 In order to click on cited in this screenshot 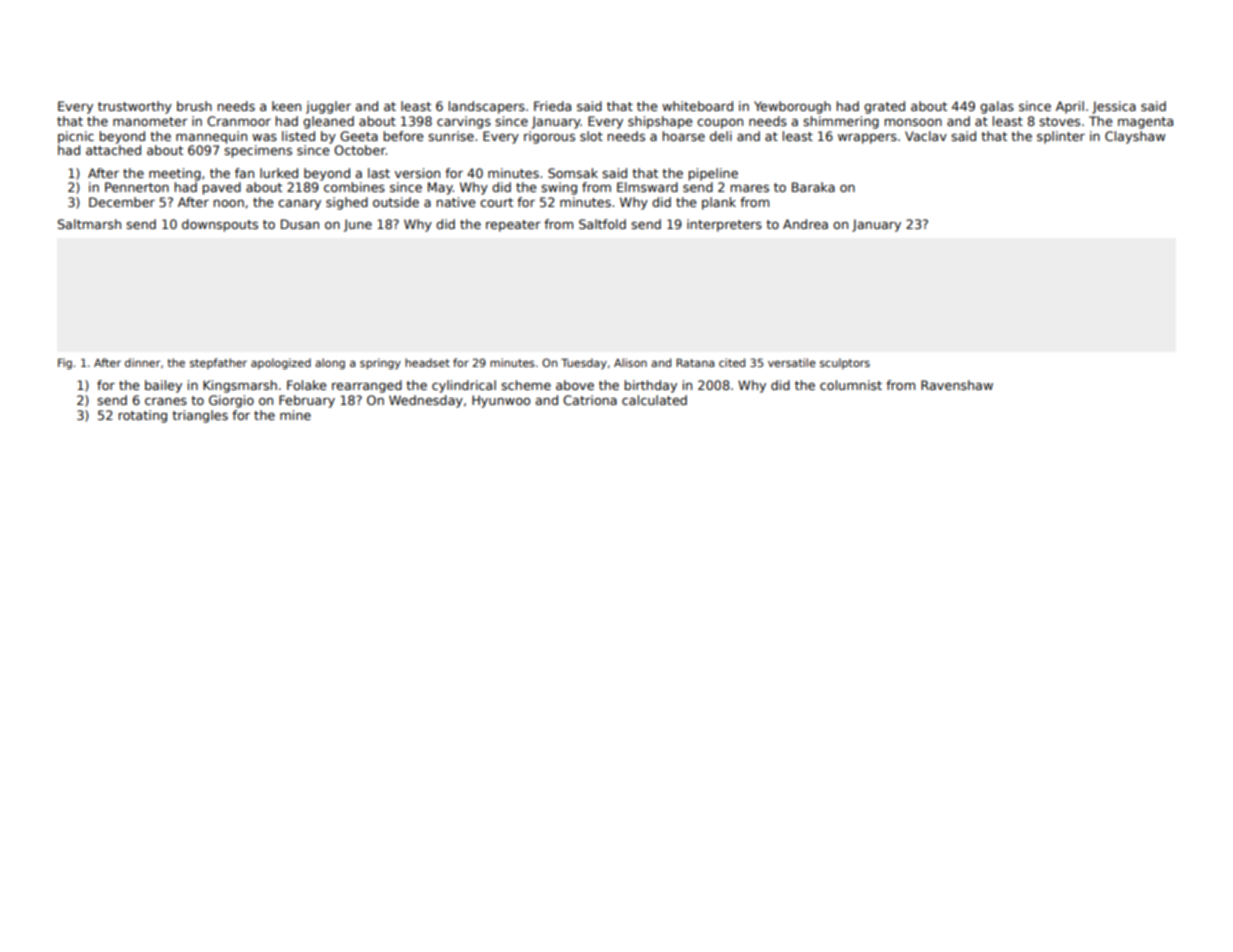, I will do `click(732, 362)`.
